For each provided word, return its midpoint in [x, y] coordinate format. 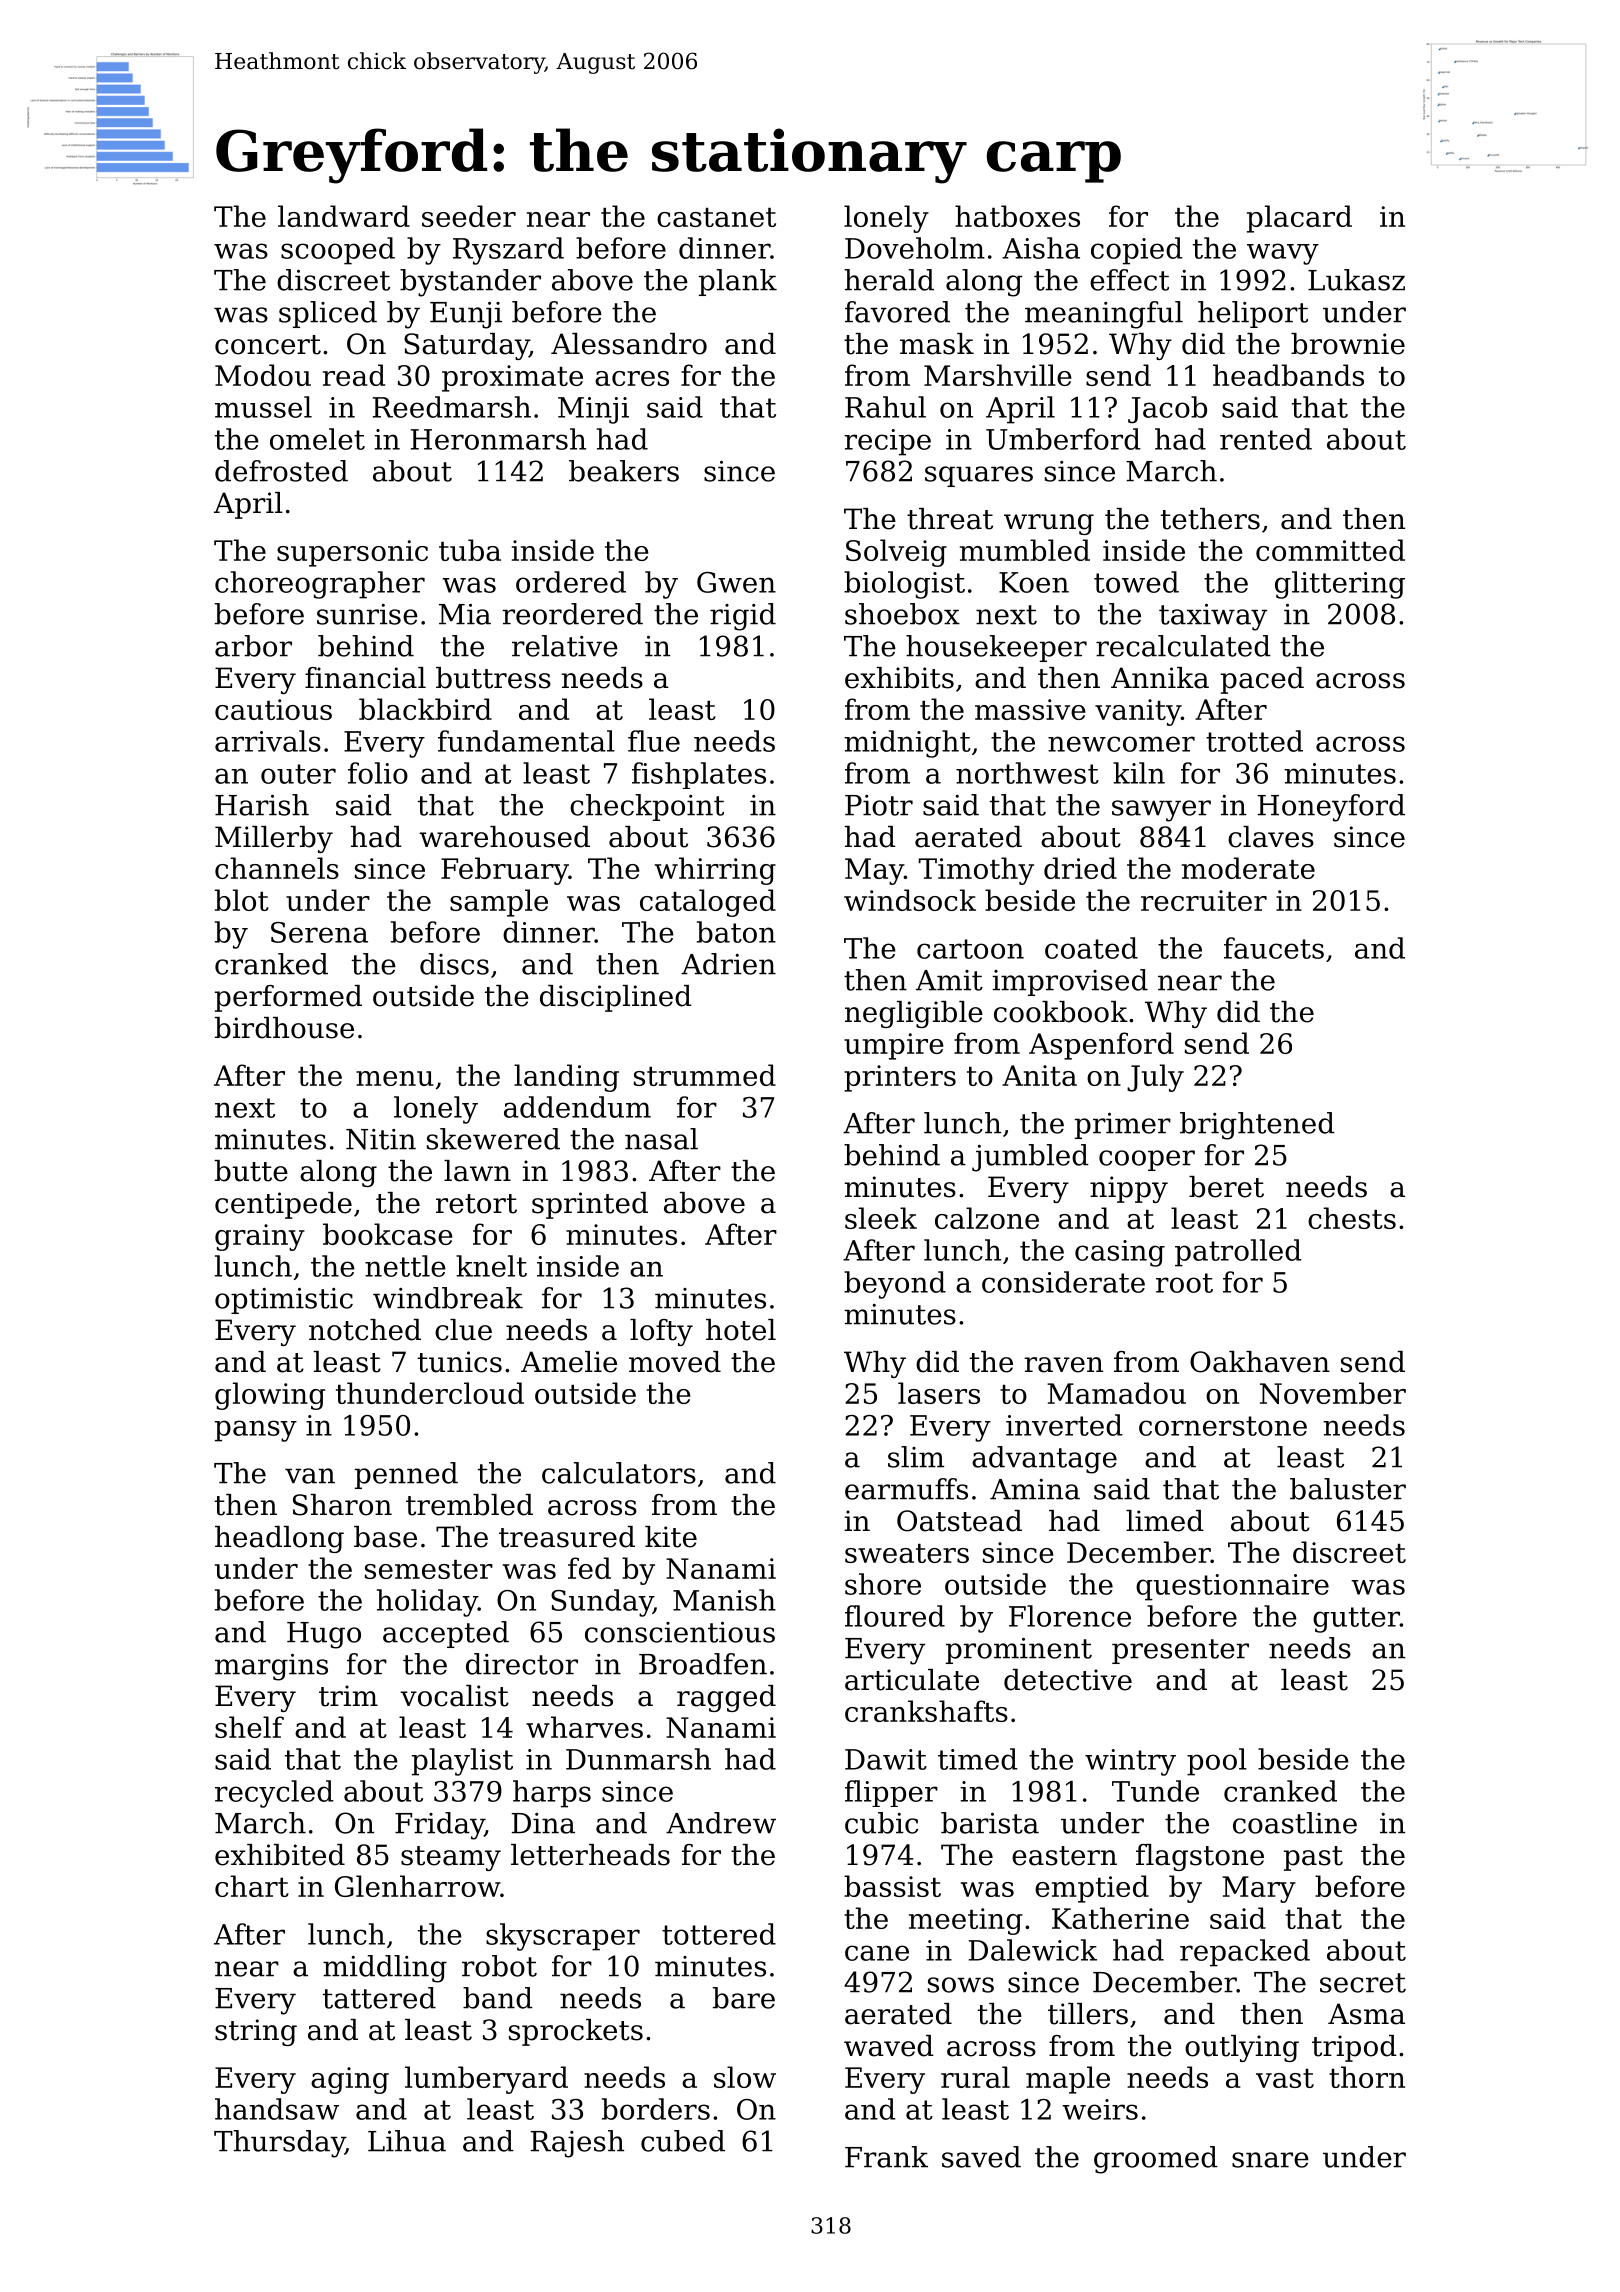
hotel [741, 1330]
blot [242, 900]
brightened [1257, 1126]
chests [1352, 1218]
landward [344, 216]
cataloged [708, 903]
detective [1068, 1680]
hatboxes [1017, 216]
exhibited [280, 1855]
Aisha [1041, 248]
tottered [719, 1934]
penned [406, 1475]
